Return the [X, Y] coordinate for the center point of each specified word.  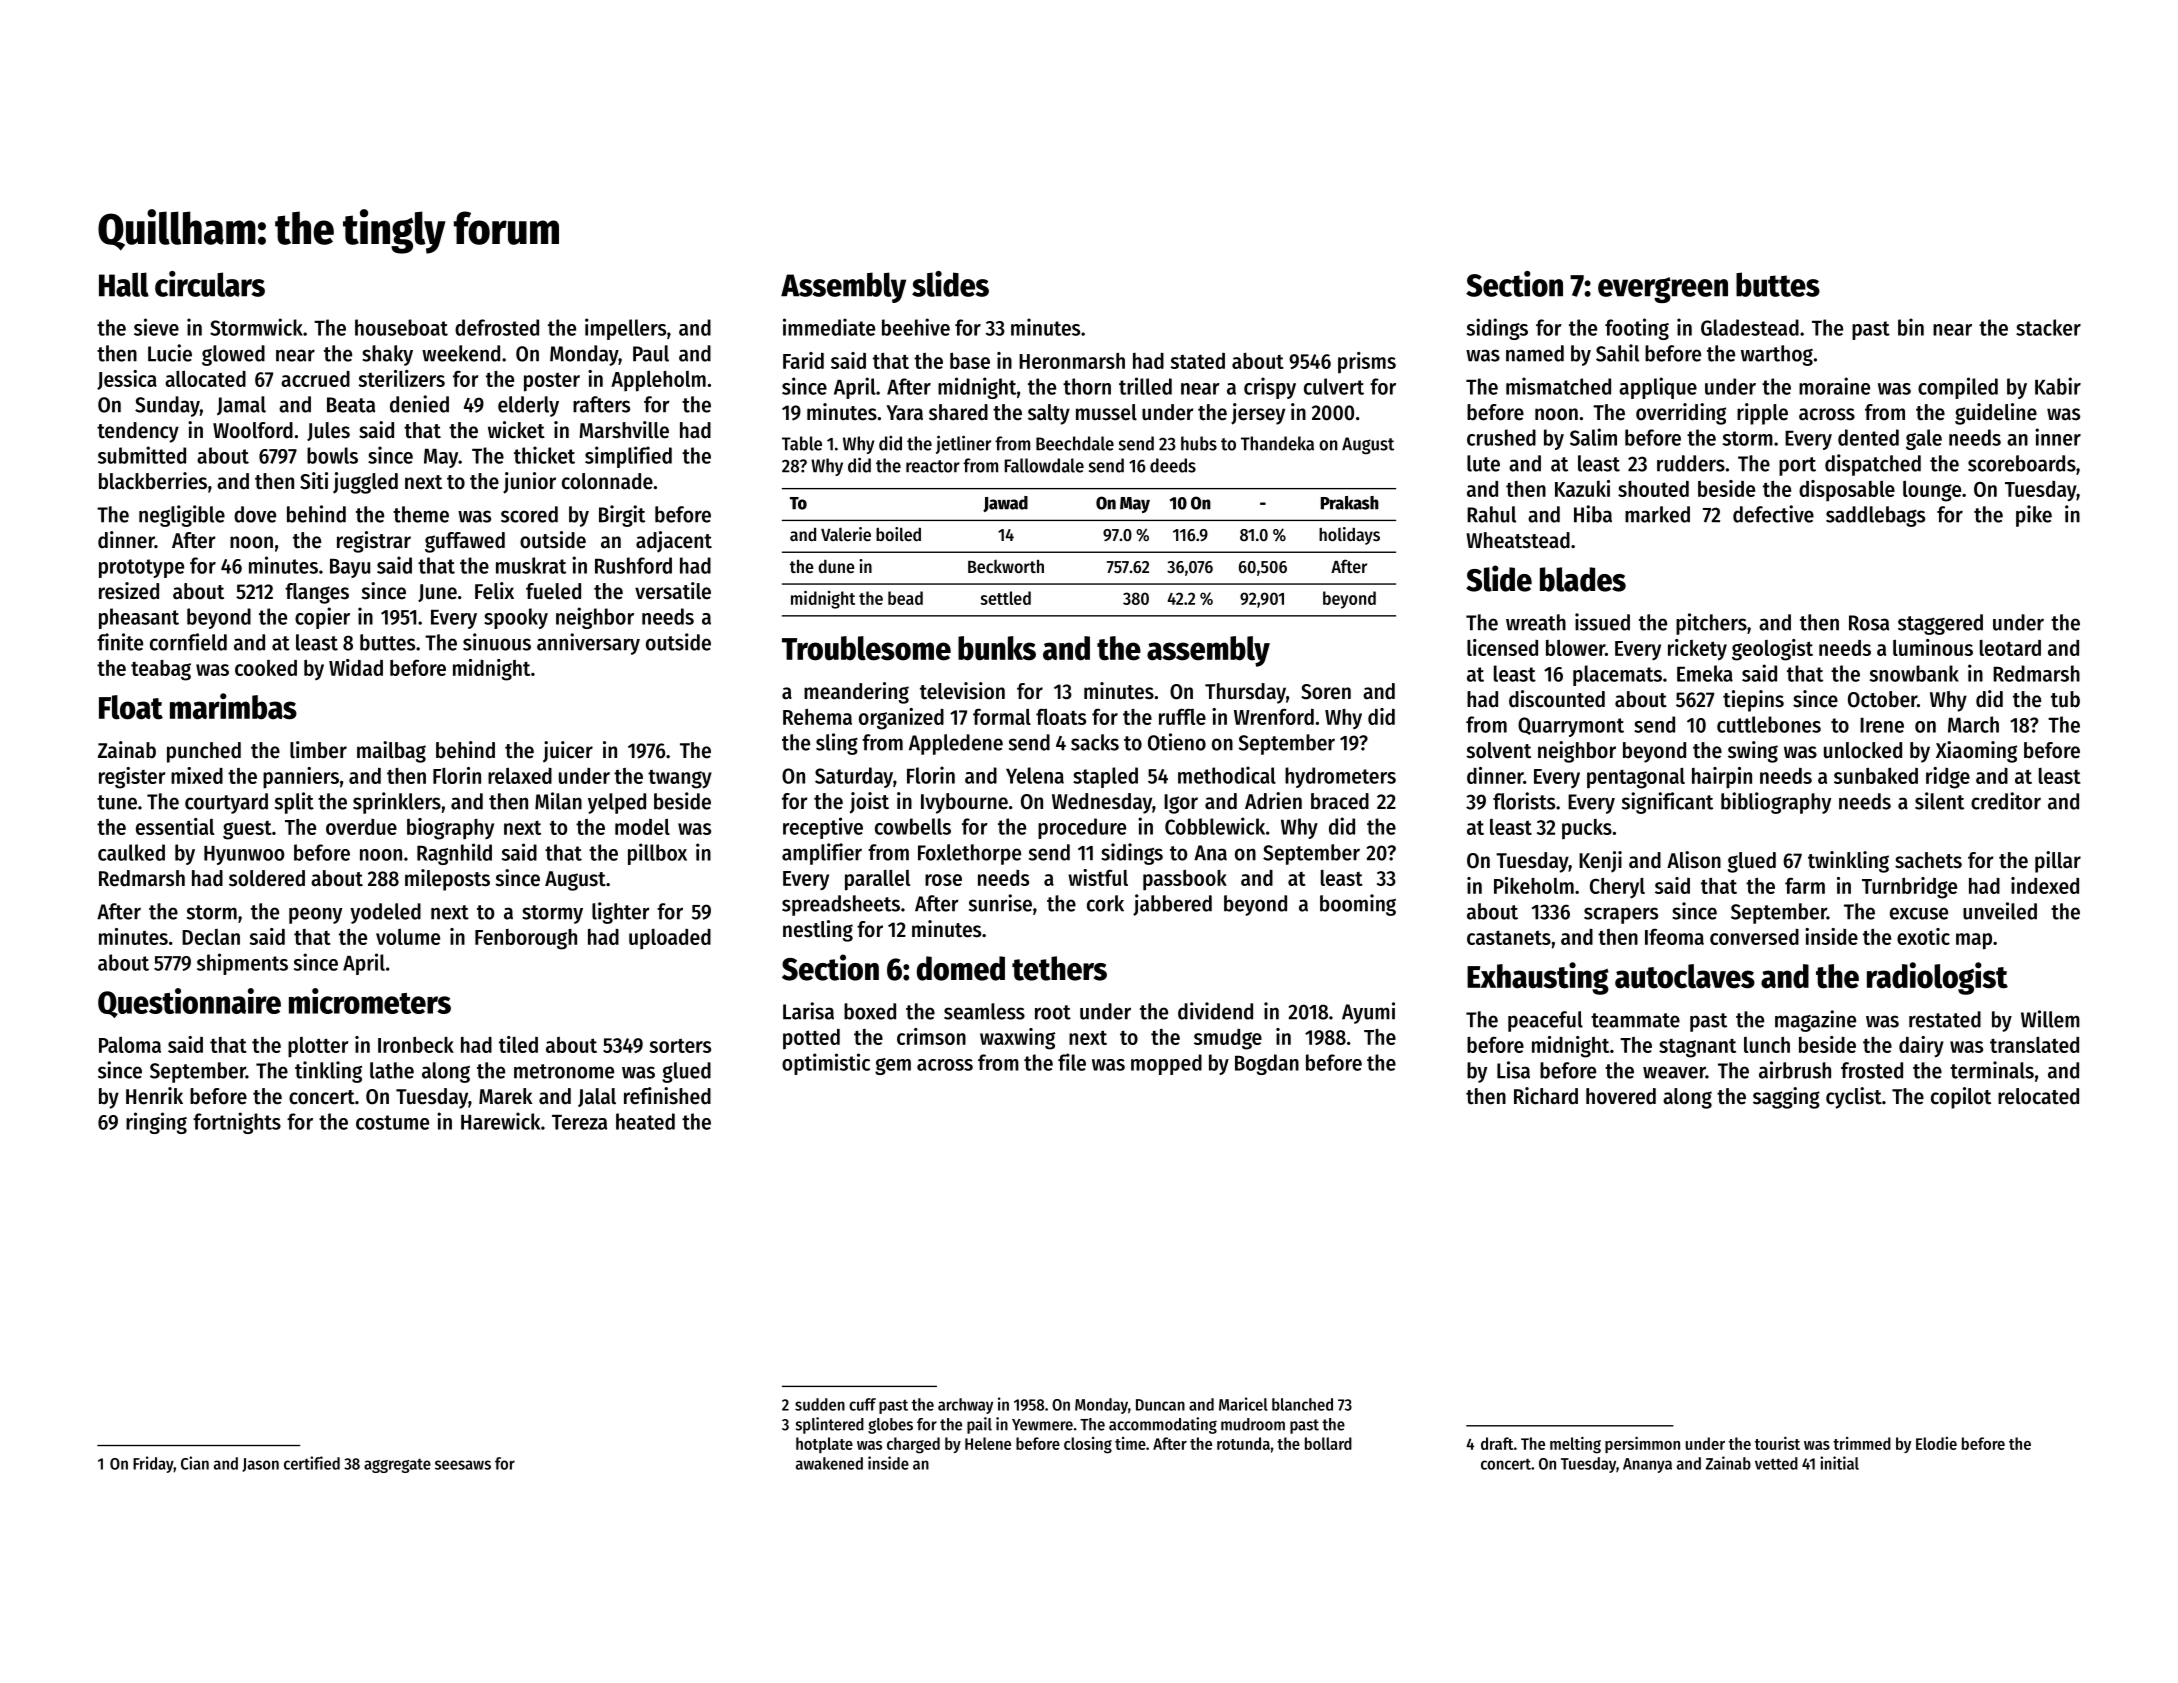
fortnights [237, 1123]
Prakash [1350, 503]
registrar [374, 542]
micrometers [370, 1001]
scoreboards [2022, 463]
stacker [2048, 327]
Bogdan [1267, 1064]
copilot [1961, 1098]
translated [2034, 1045]
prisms [1367, 363]
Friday [153, 1464]
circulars [210, 284]
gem [893, 1066]
